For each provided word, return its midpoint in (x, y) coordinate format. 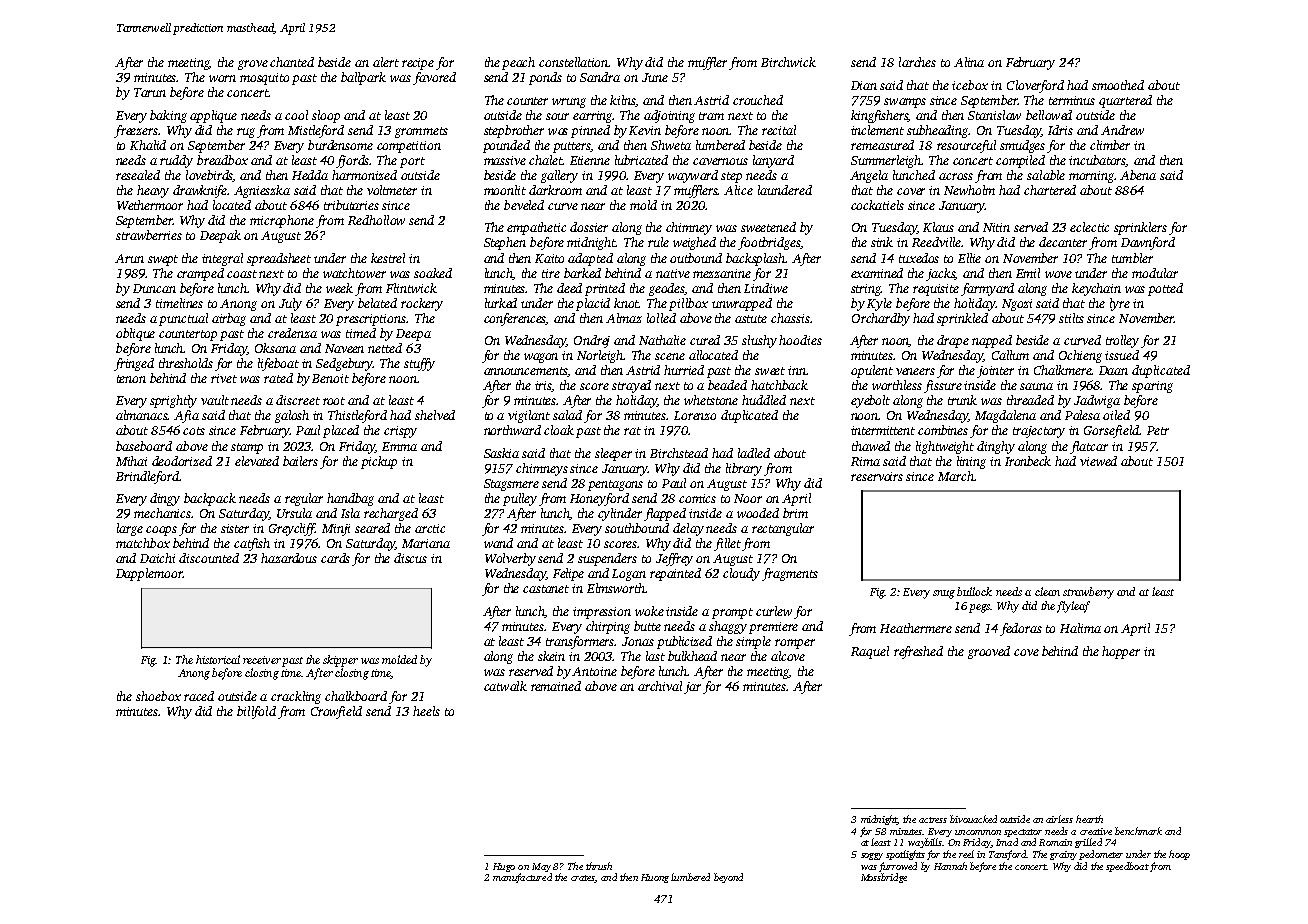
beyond (728, 878)
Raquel (870, 652)
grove (253, 65)
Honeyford (599, 499)
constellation (574, 62)
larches (917, 62)
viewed (1098, 461)
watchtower (354, 273)
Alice (738, 190)
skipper (340, 661)
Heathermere (916, 628)
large (130, 529)
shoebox (158, 696)
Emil (1028, 273)
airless (1059, 819)
